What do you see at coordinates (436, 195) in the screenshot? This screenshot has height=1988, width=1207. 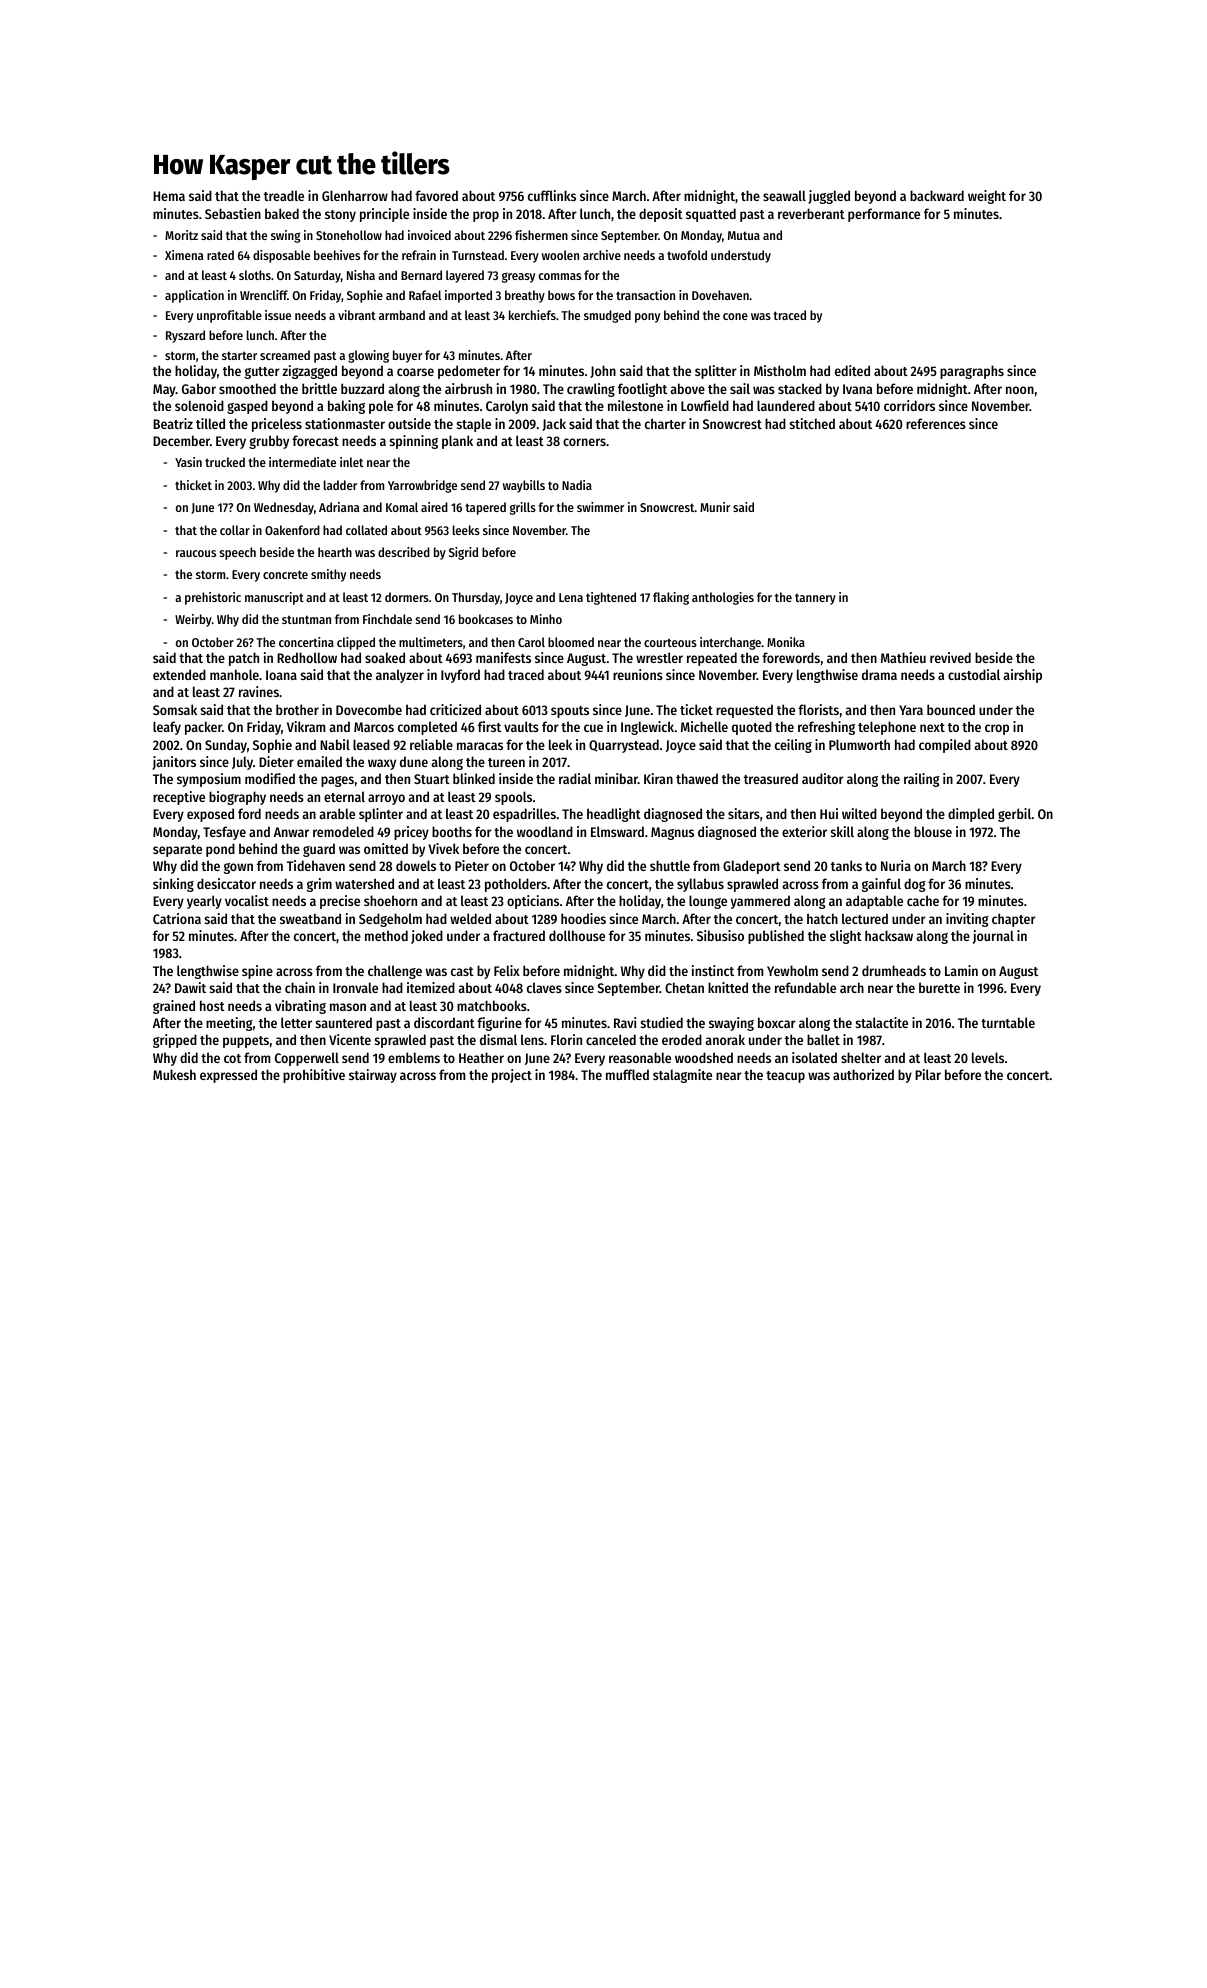 I see `favored` at bounding box center [436, 195].
